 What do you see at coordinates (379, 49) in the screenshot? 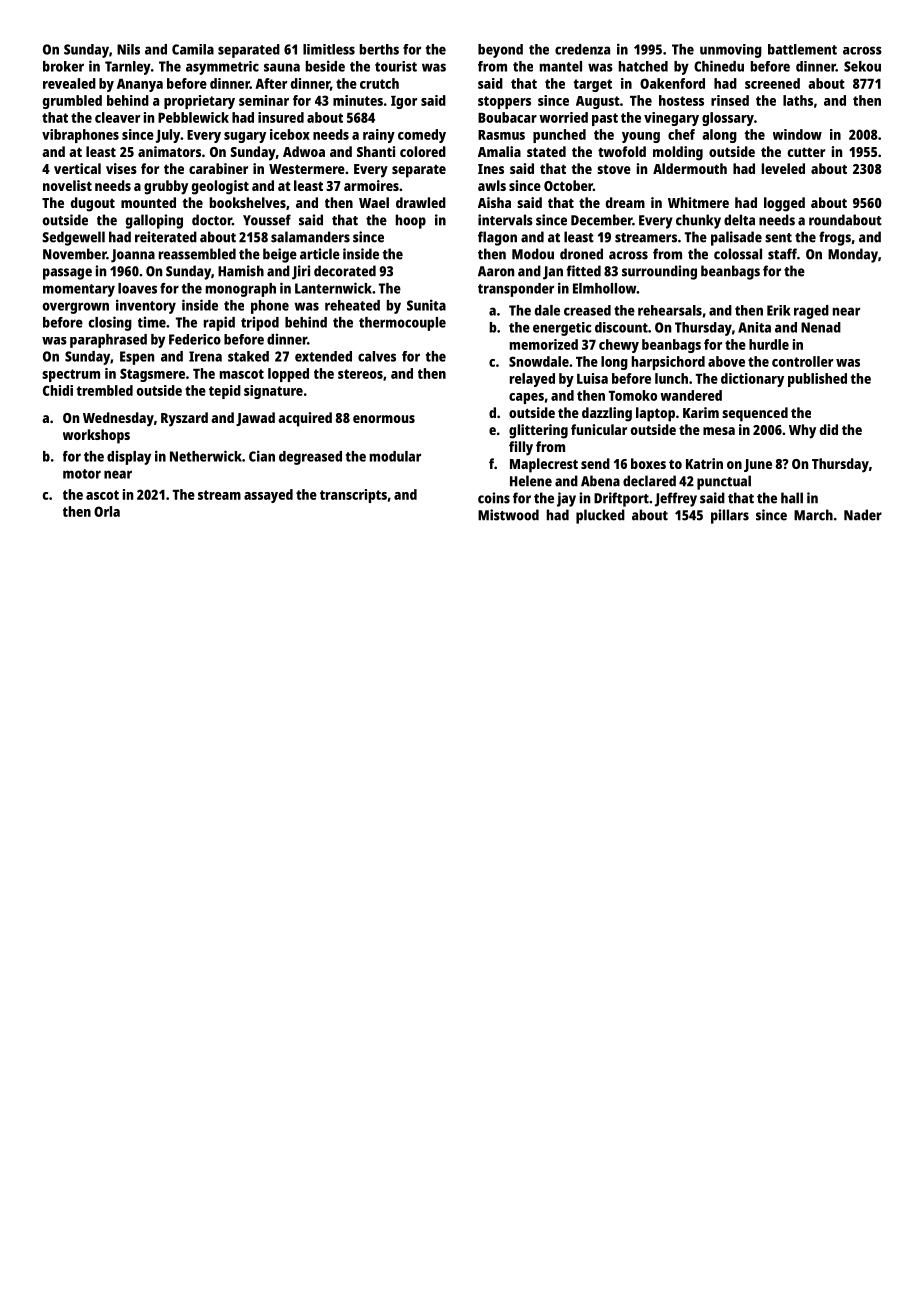
I see `berths` at bounding box center [379, 49].
